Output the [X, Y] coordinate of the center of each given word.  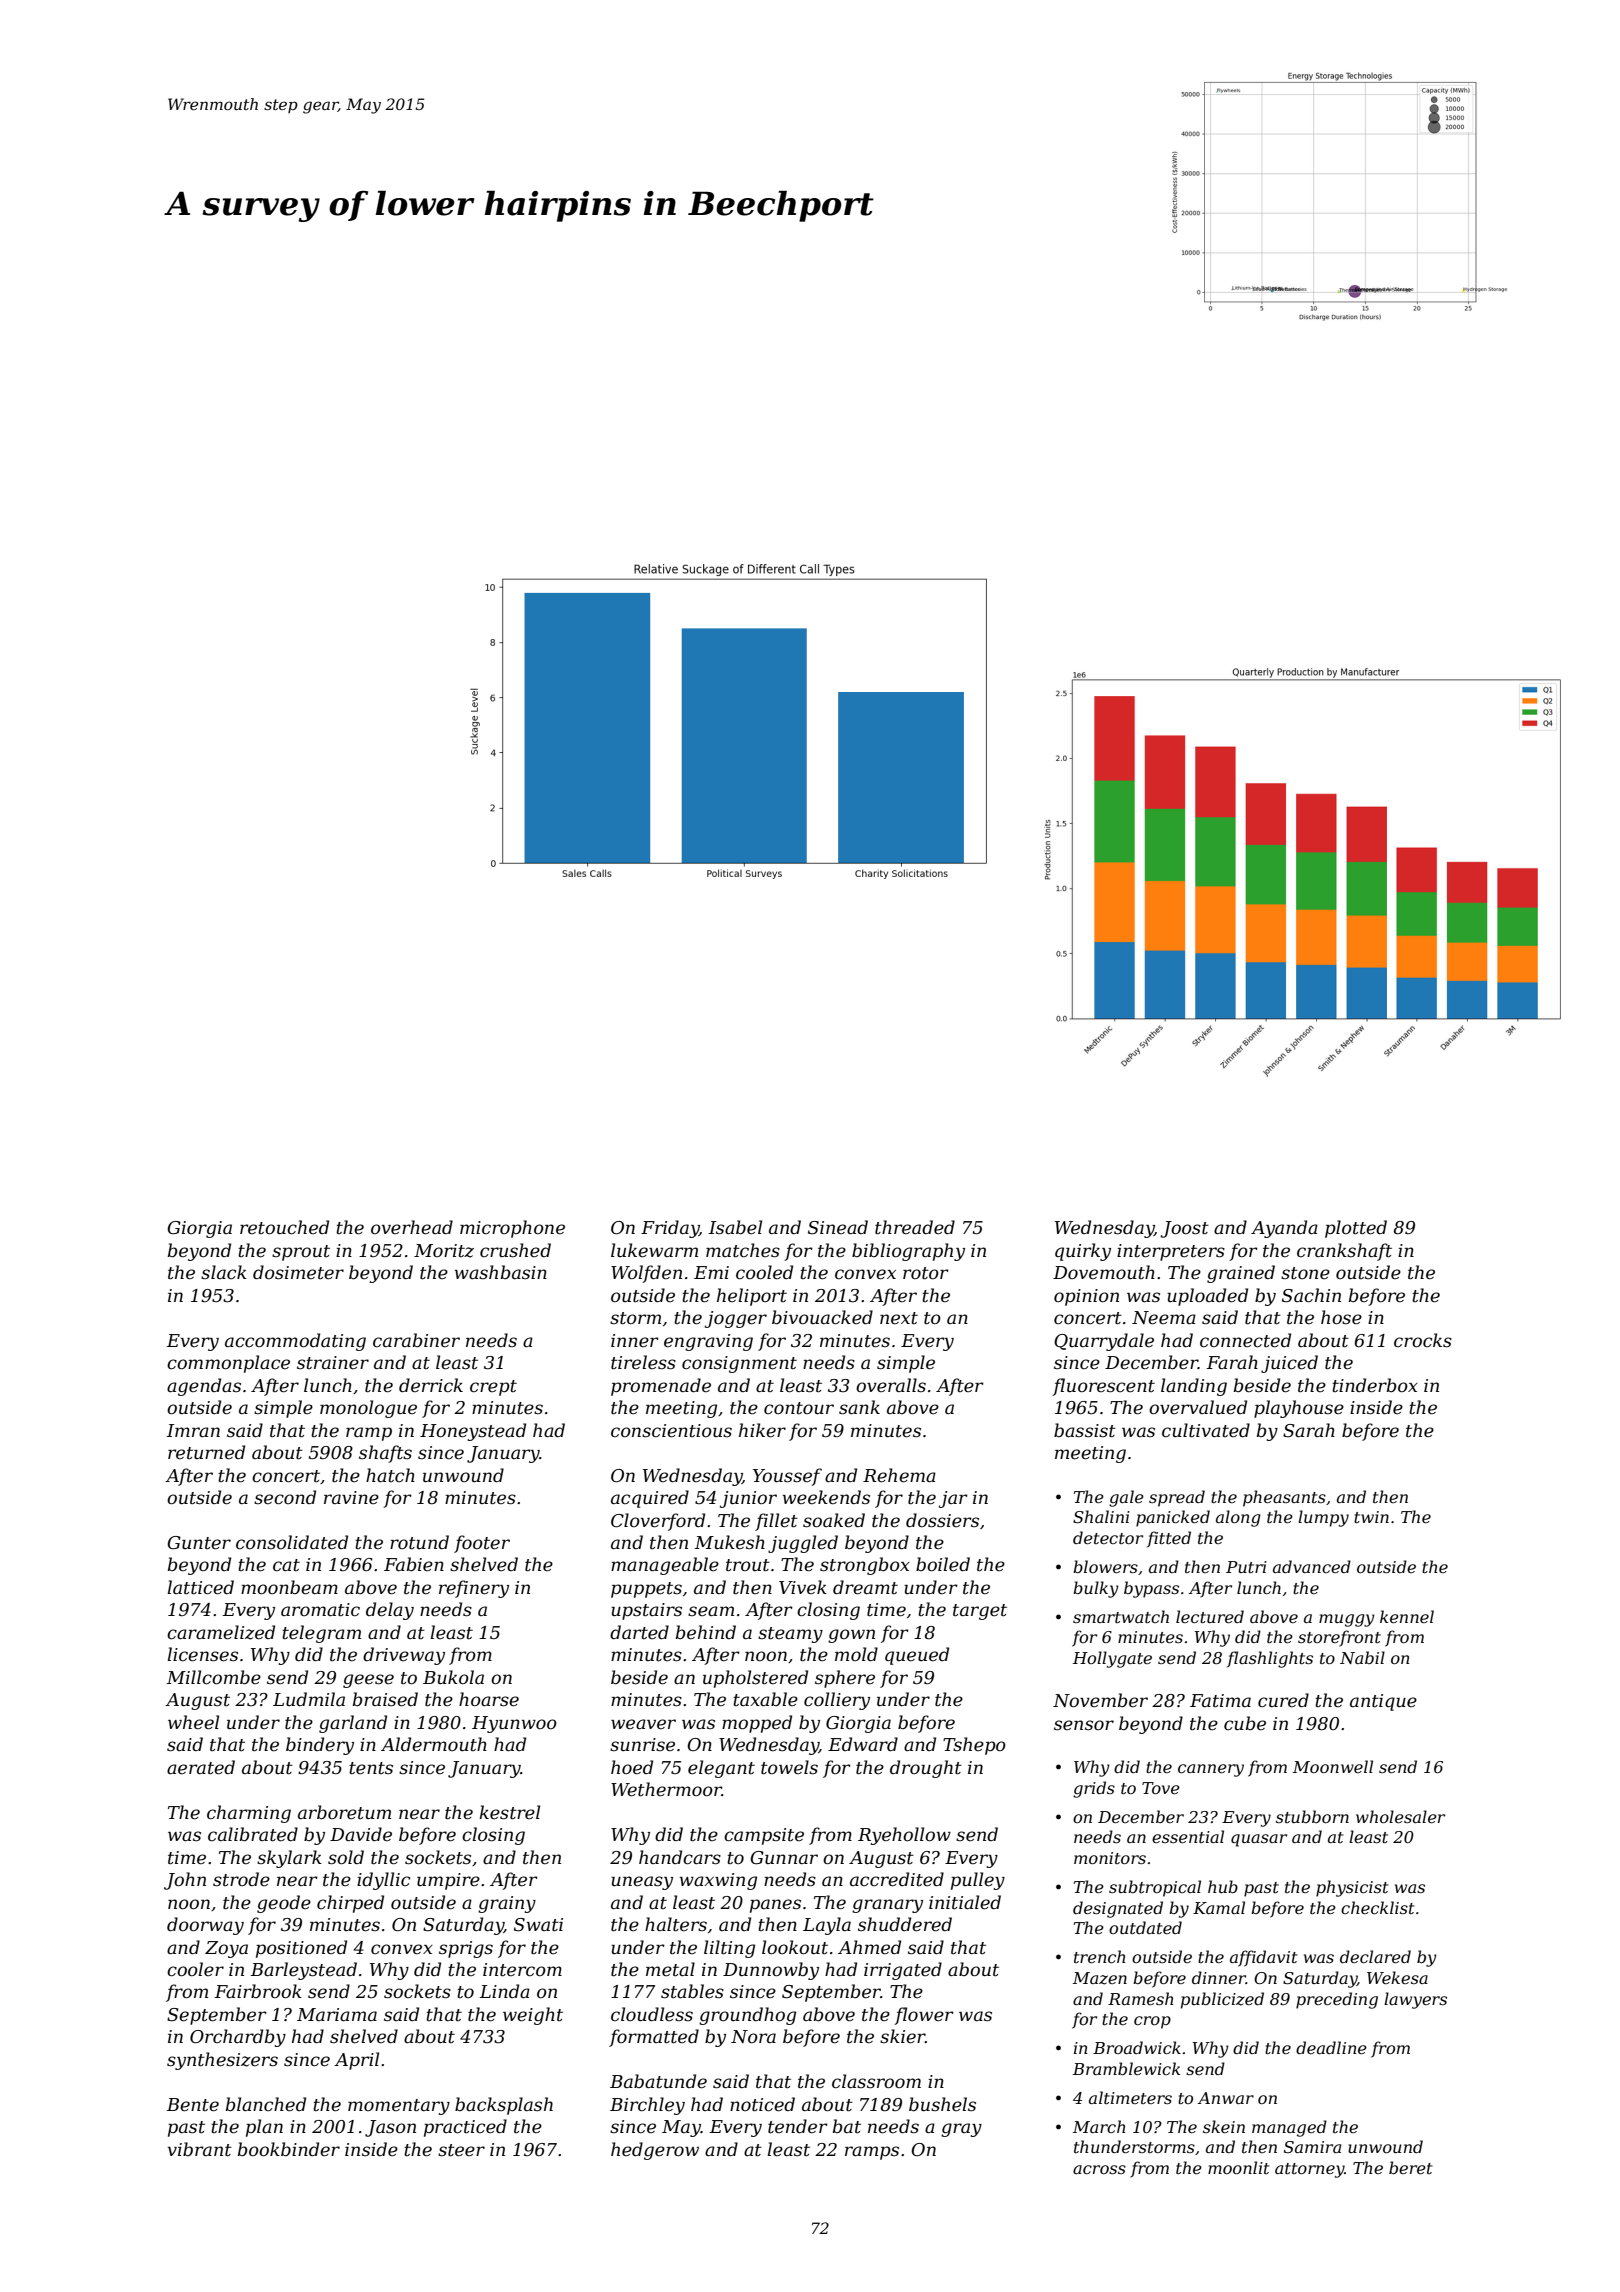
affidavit [1264, 1958]
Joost [1184, 1229]
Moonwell [1333, 1766]
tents [371, 1768]
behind [706, 1632]
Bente [192, 2105]
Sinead [838, 1227]
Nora [753, 2036]
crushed [515, 1250]
